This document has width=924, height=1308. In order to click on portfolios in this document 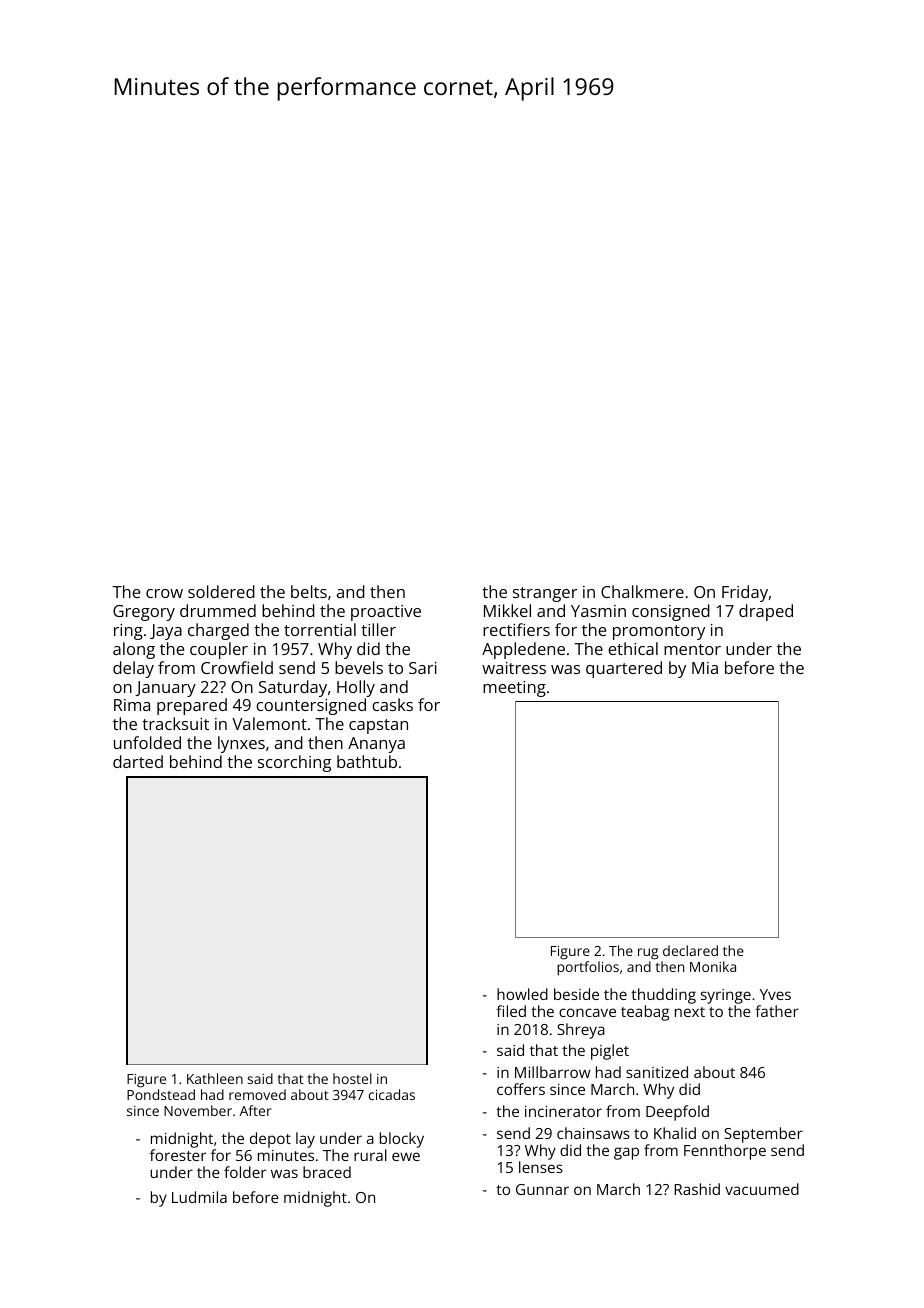, I will do `click(588, 968)`.
